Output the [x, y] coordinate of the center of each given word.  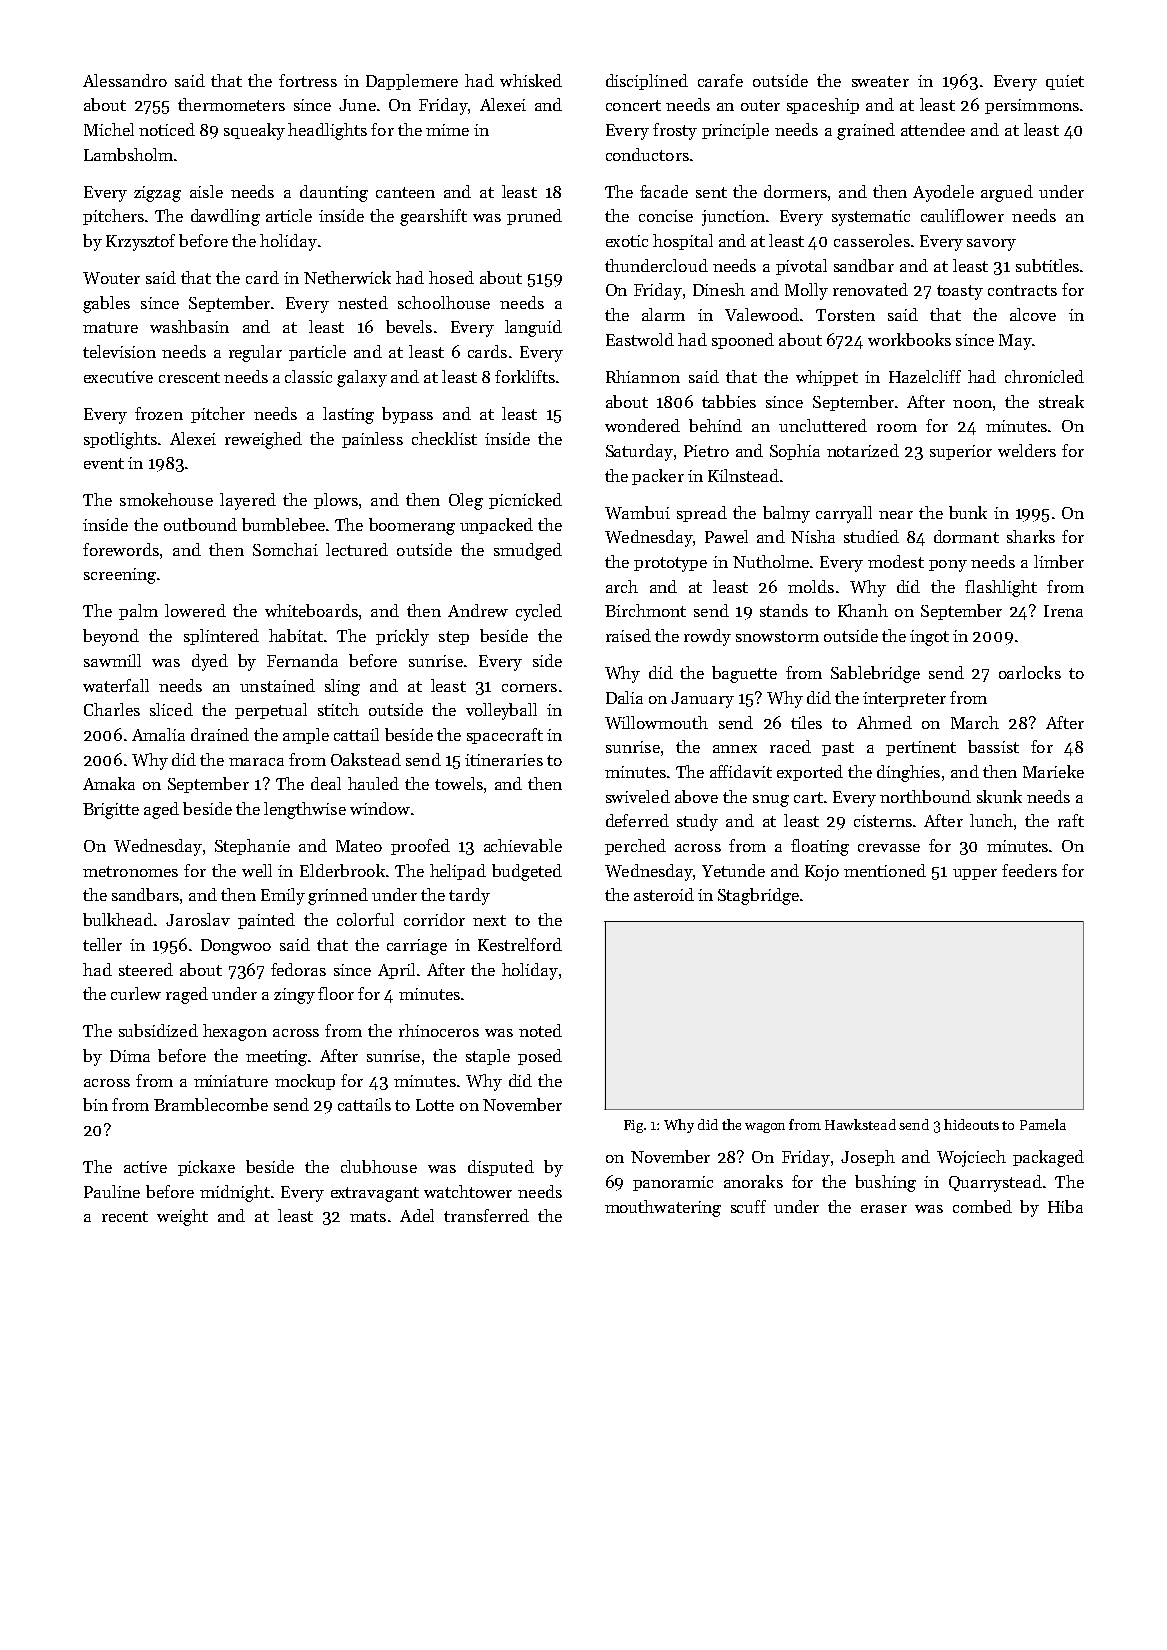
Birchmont [645, 610]
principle [735, 131]
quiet [1065, 82]
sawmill [112, 660]
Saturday [639, 452]
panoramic [673, 1183]
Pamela [1043, 1124]
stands [784, 610]
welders [1027, 450]
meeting [276, 1058]
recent [125, 1216]
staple [488, 1057]
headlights [327, 131]
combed [982, 1206]
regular [255, 353]
